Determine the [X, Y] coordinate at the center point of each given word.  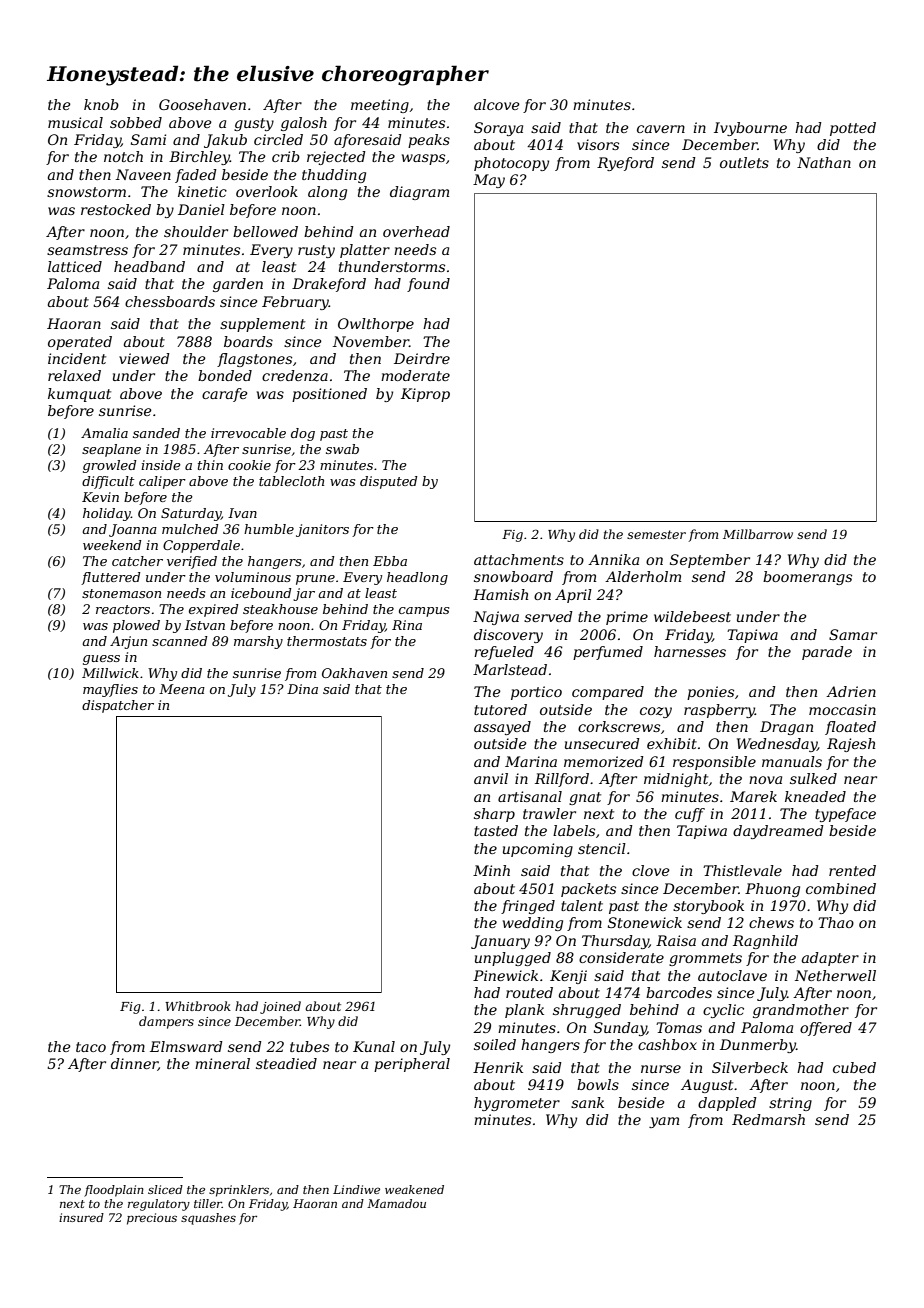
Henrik [498, 1067]
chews [771, 922]
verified [192, 562]
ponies [710, 693]
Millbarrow [758, 534]
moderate [415, 375]
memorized [604, 762]
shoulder [196, 231]
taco [91, 1047]
